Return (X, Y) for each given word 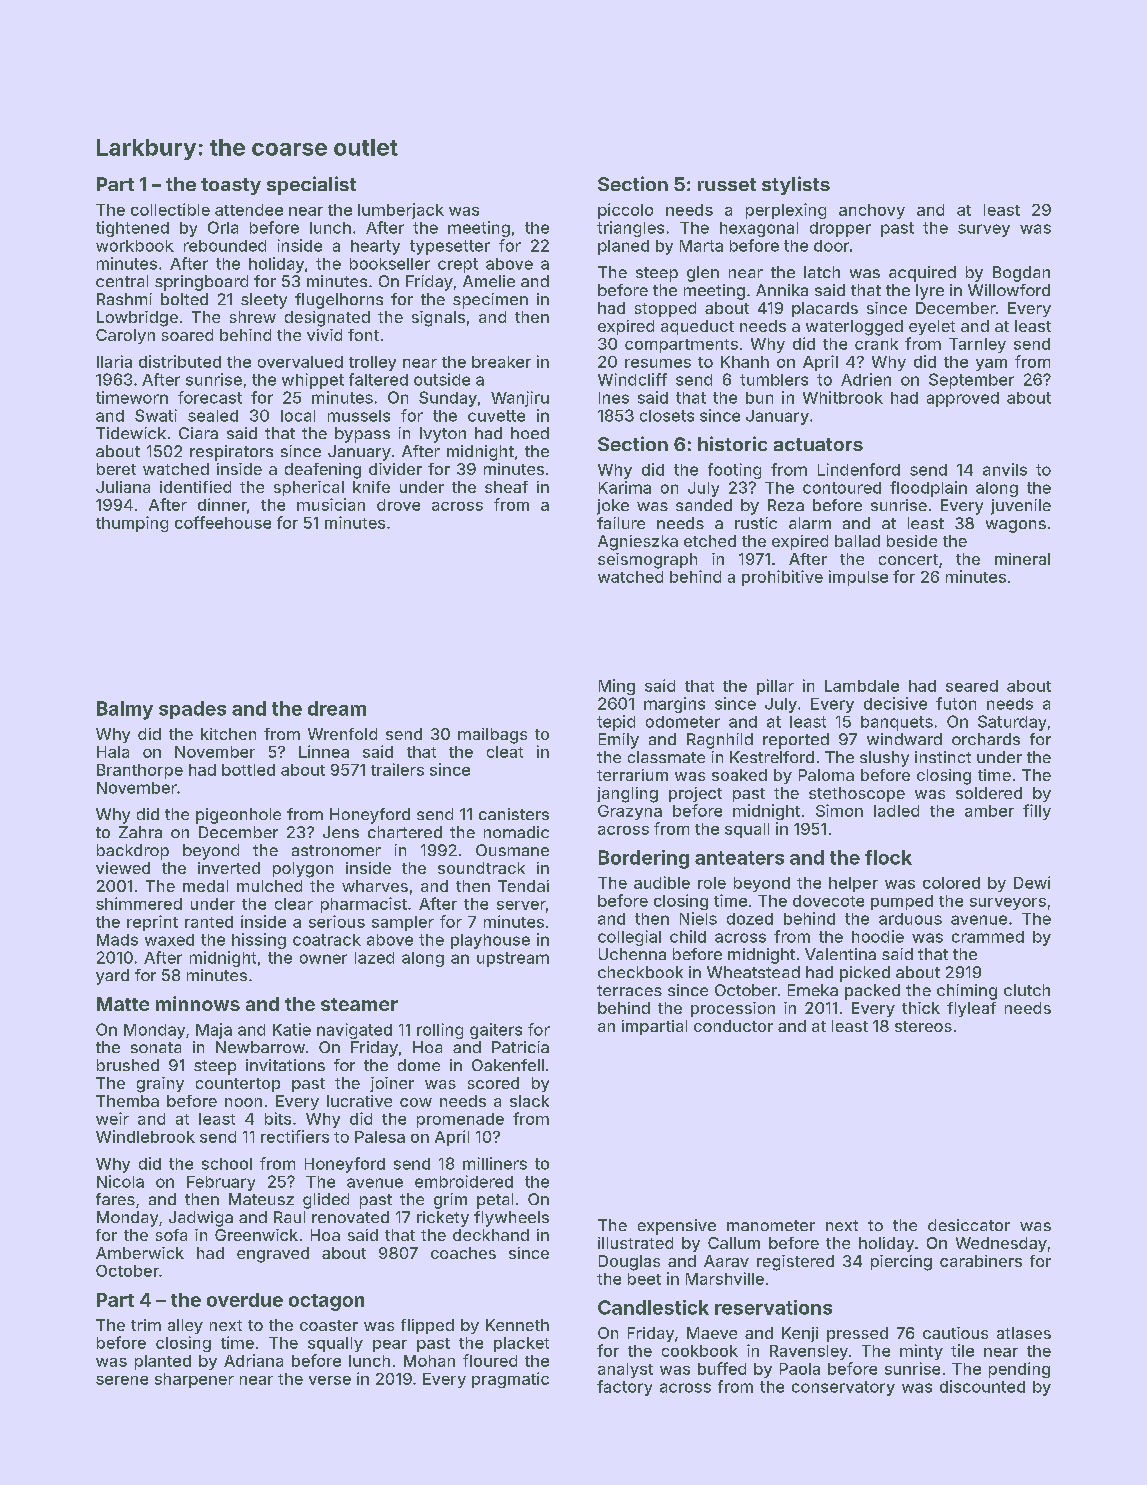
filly (1037, 812)
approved (963, 399)
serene (122, 1380)
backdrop (133, 852)
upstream (513, 959)
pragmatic (510, 1380)
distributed (180, 361)
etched (710, 541)
